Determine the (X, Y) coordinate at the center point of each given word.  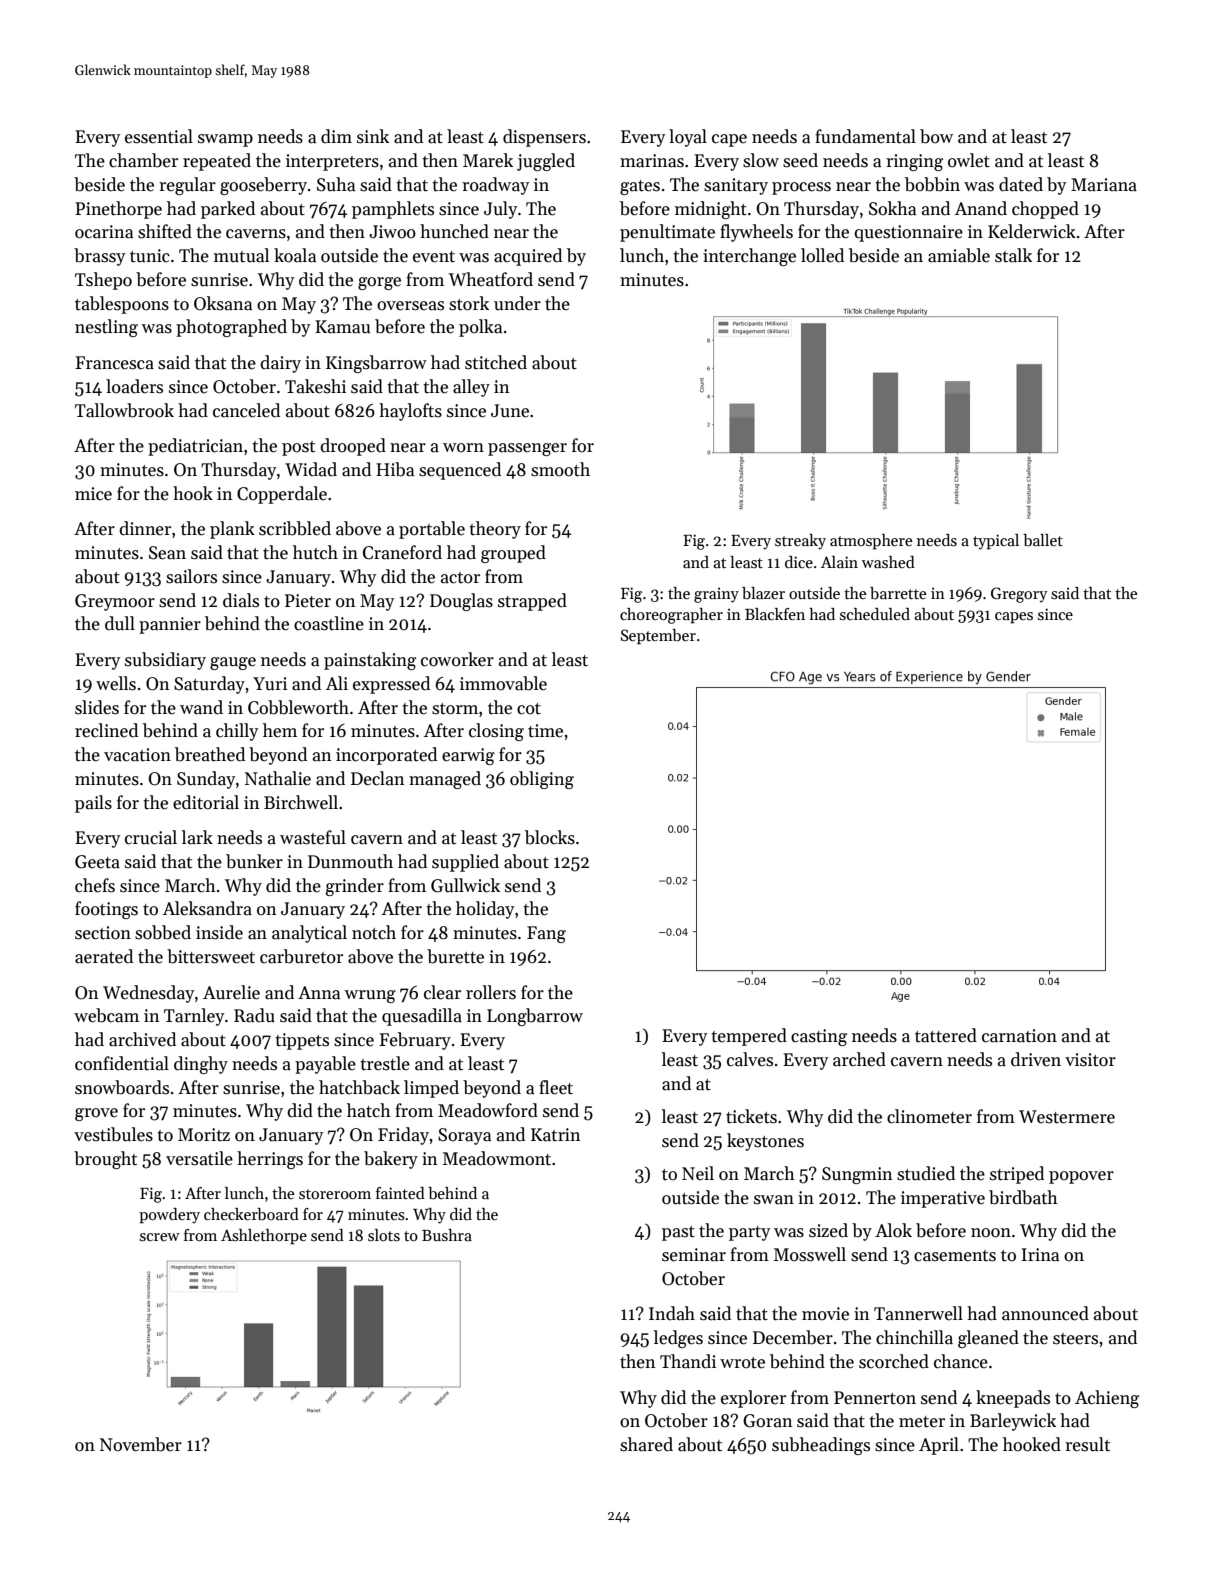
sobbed (163, 932)
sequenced (460, 471)
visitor (1090, 1060)
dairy (280, 364)
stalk (1013, 255)
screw (160, 1237)
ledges (678, 1339)
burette (455, 956)
